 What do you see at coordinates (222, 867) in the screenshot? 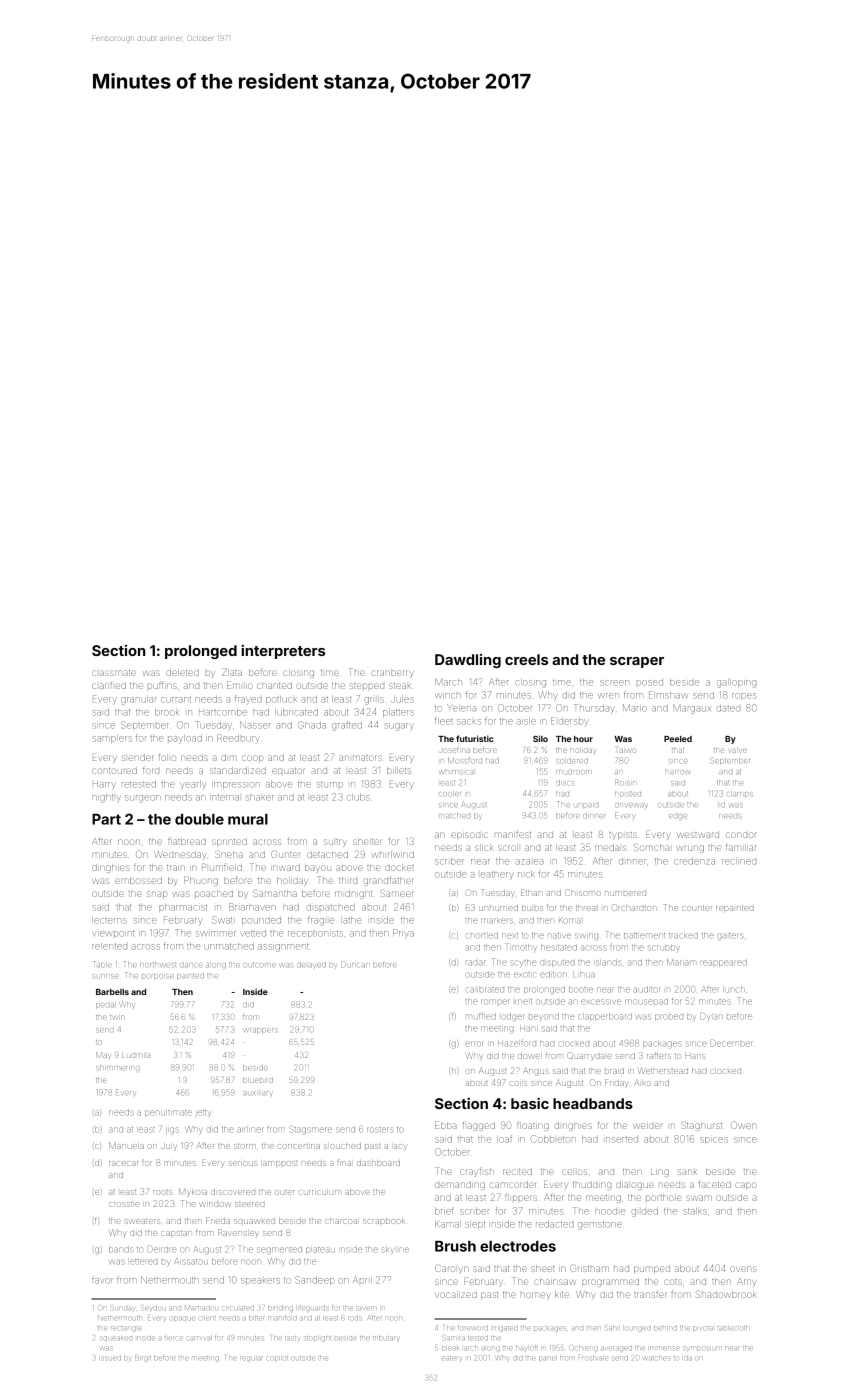
I see `Plumfield` at bounding box center [222, 867].
